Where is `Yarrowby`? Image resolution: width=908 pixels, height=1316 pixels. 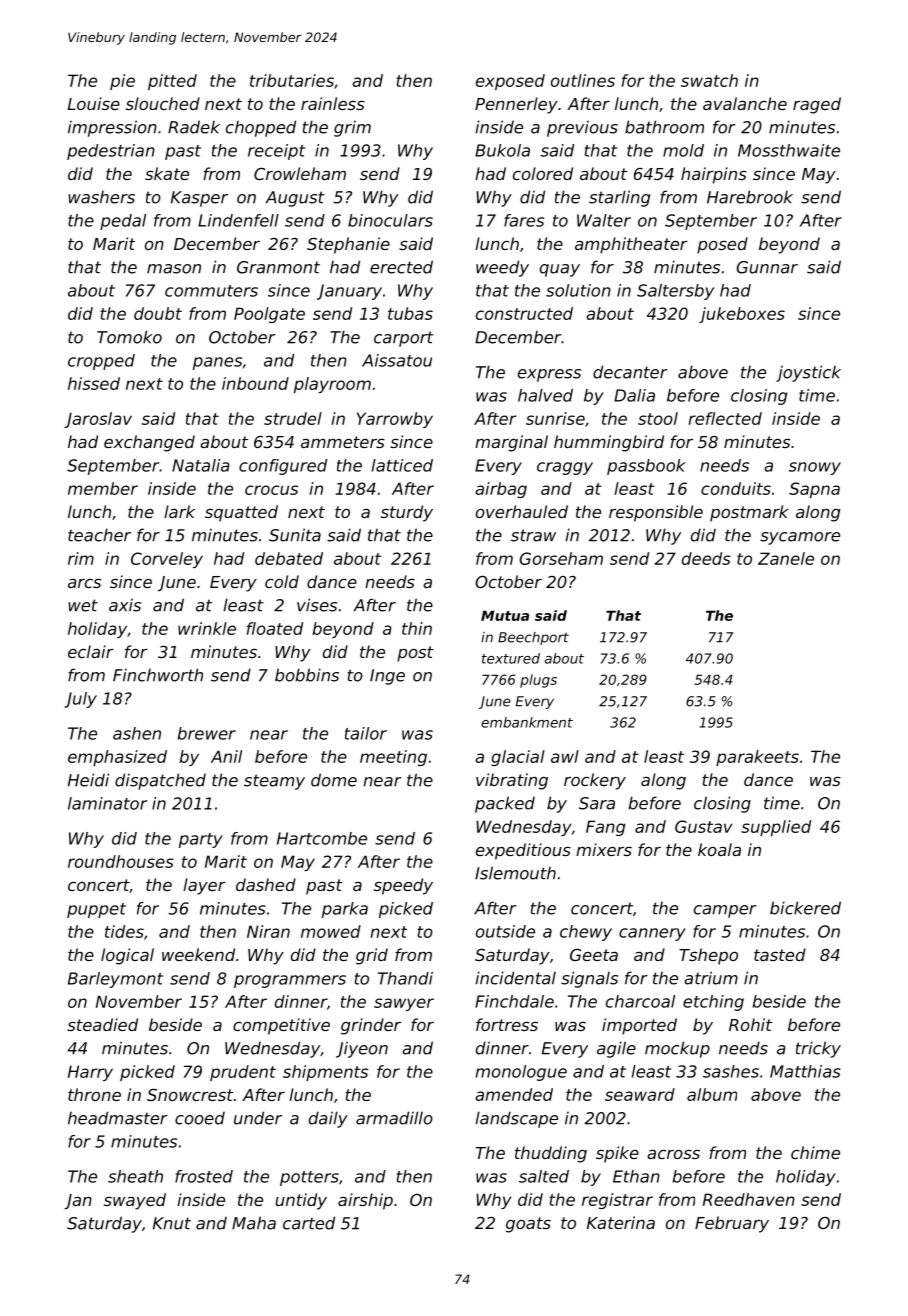
Yarrowby is located at coordinates (395, 420).
